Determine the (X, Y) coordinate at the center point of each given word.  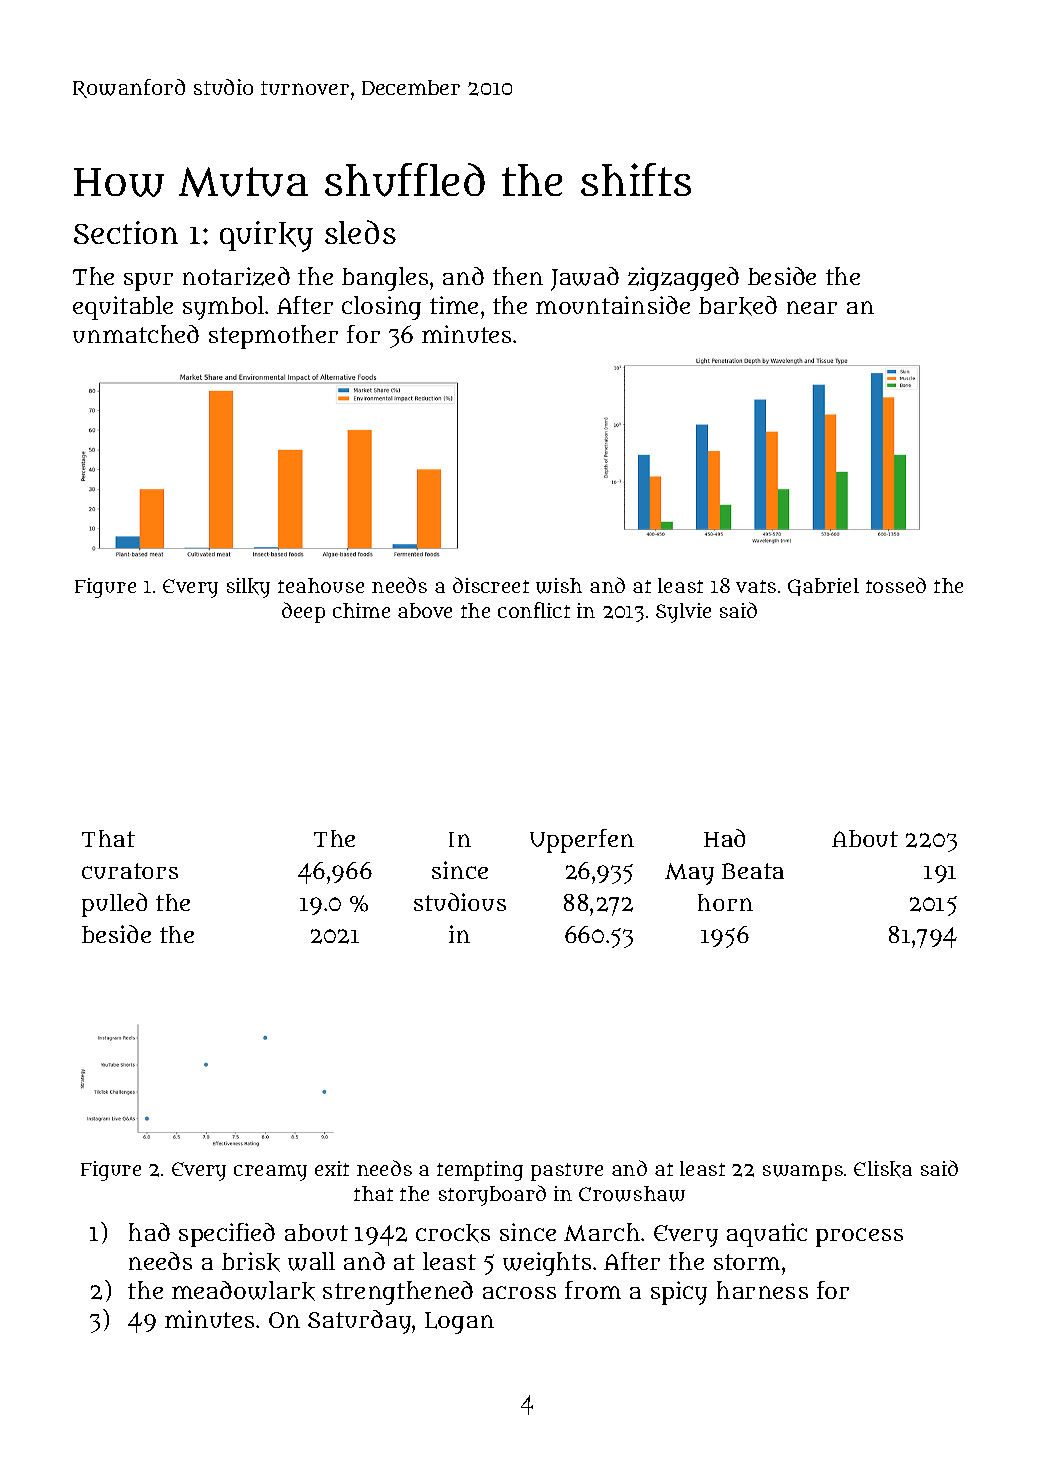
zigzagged (683, 279)
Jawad (585, 279)
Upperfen (582, 841)
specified (227, 1235)
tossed (896, 585)
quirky (266, 236)
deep (303, 612)
